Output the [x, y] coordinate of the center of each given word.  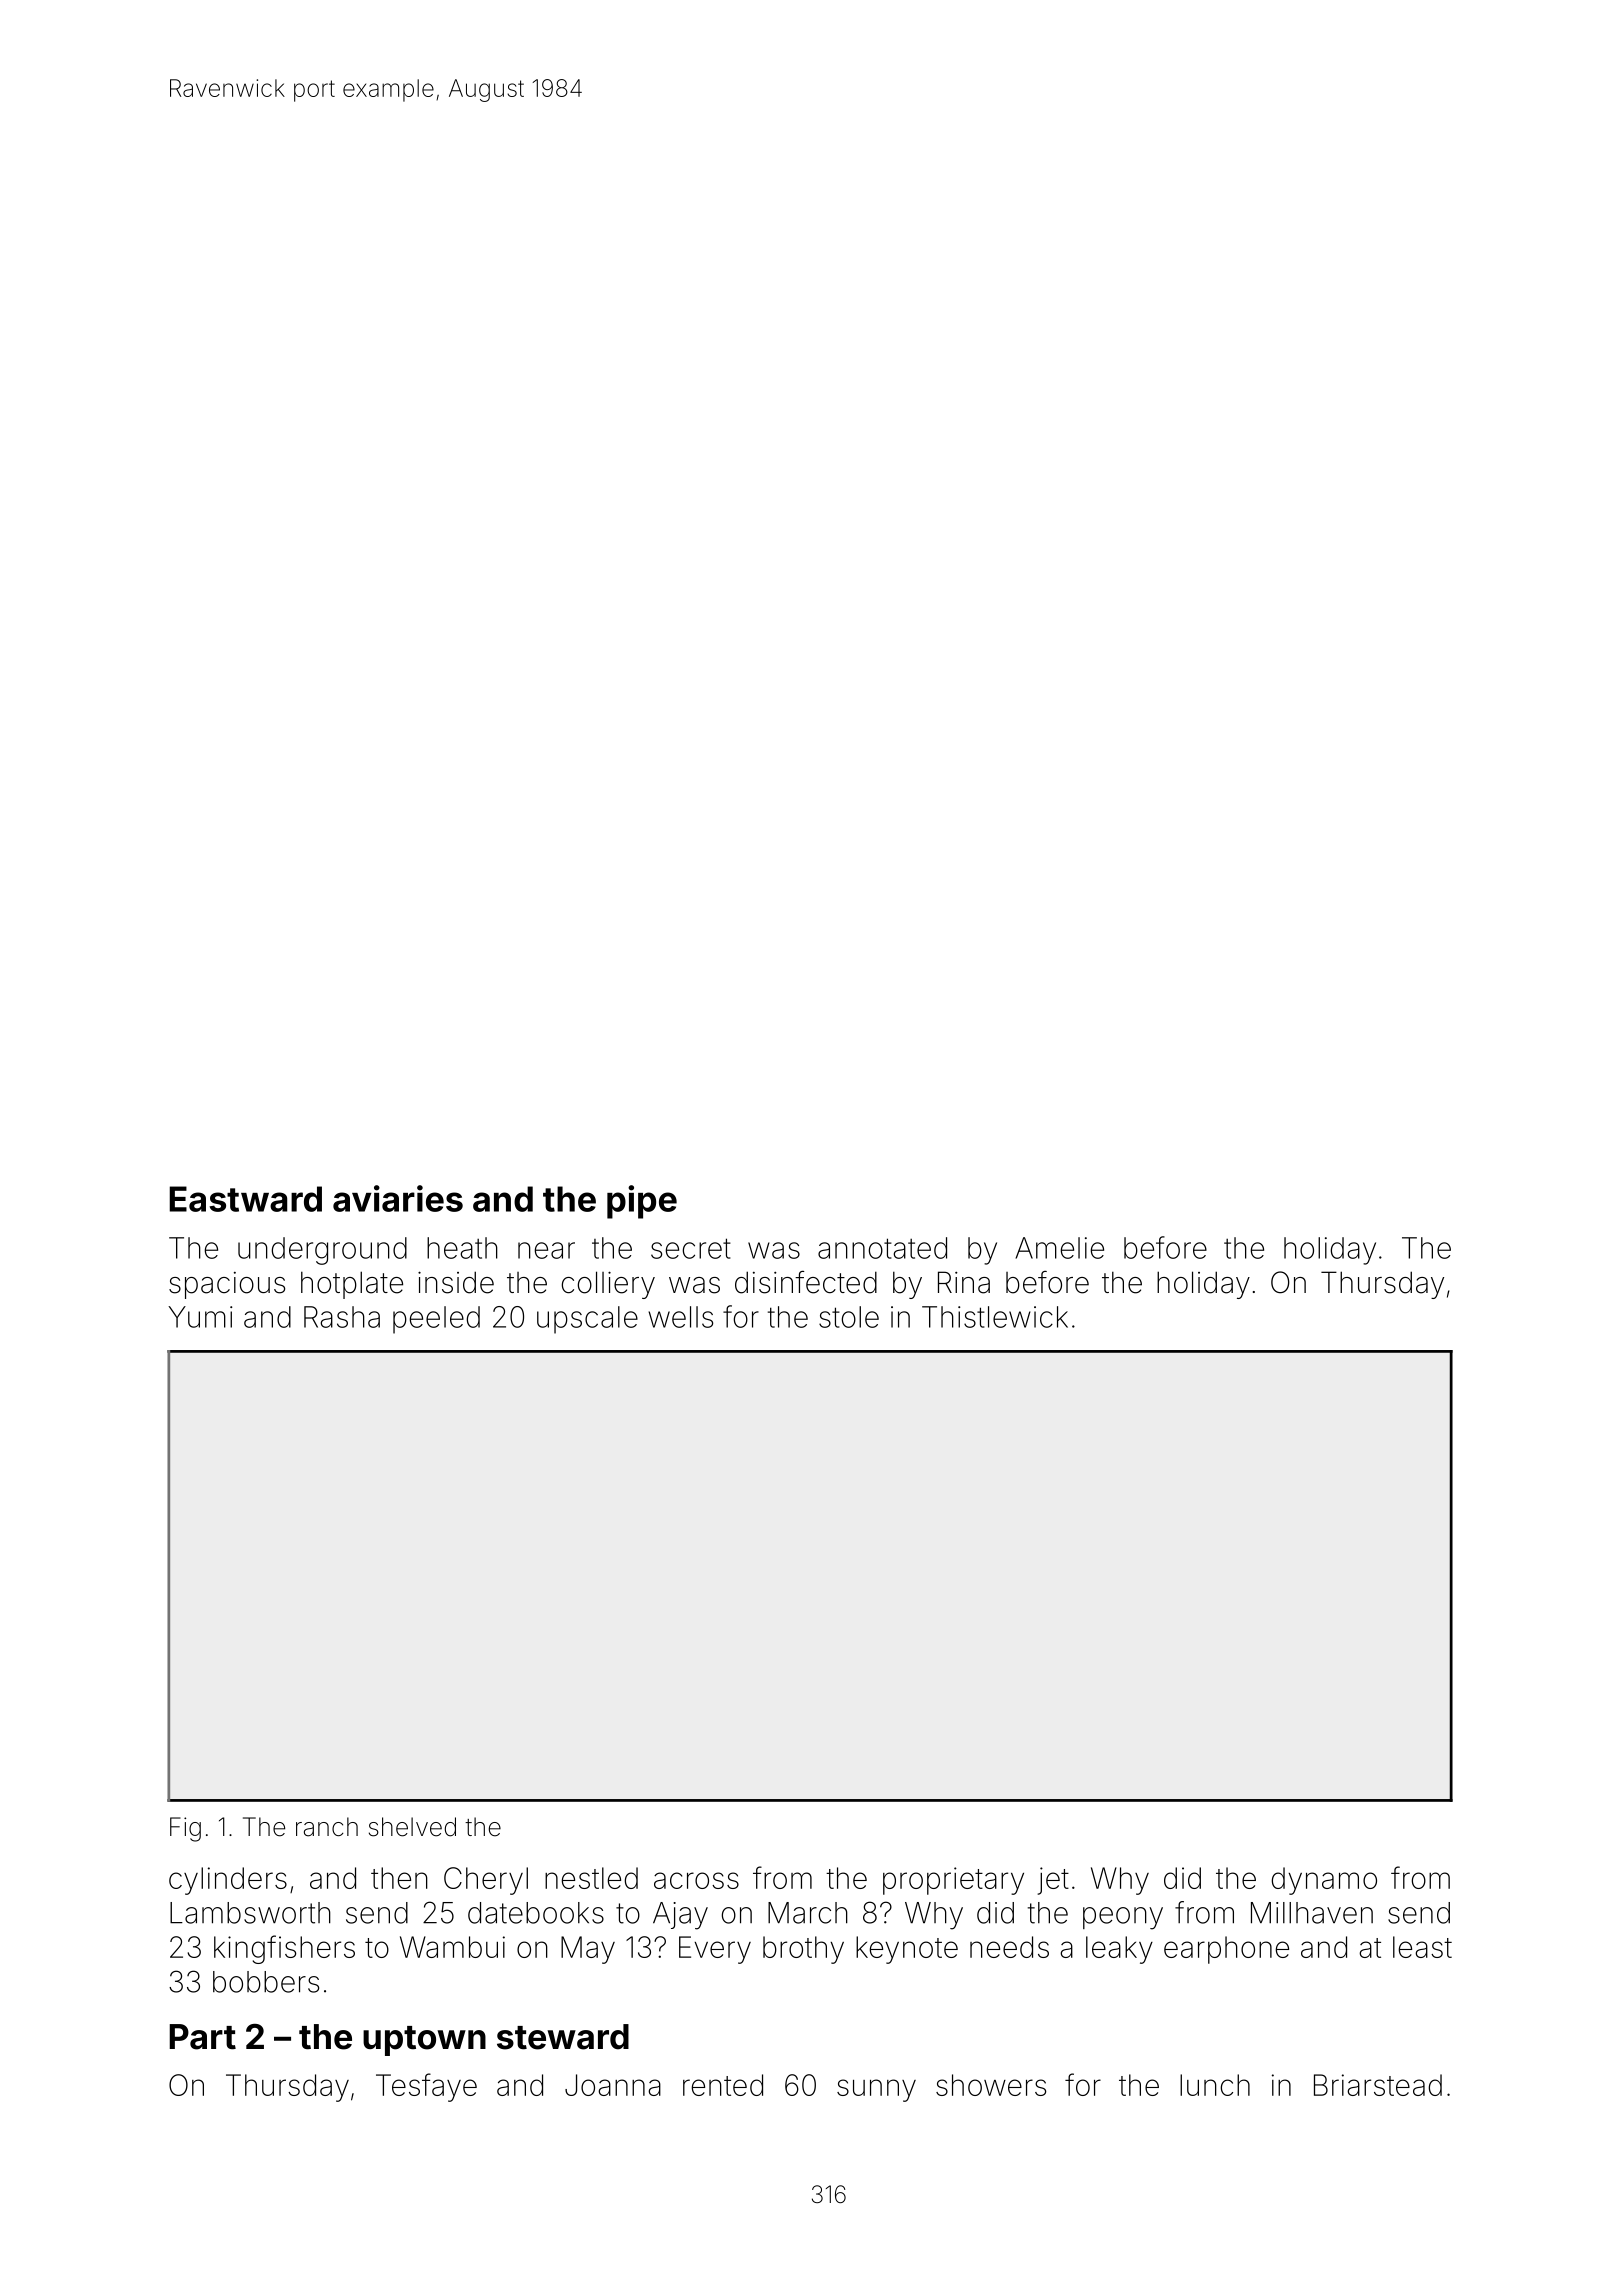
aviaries [398, 1198]
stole [849, 1317]
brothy [803, 1950]
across [696, 1880]
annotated [882, 1248]
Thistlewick [995, 1317]
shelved [412, 1827]
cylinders [228, 1881]
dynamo [1324, 1881]
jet [1053, 1881]
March [808, 1913]
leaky [1119, 1950]
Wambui [452, 1947]
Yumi [200, 1317]
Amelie [1059, 1248]
